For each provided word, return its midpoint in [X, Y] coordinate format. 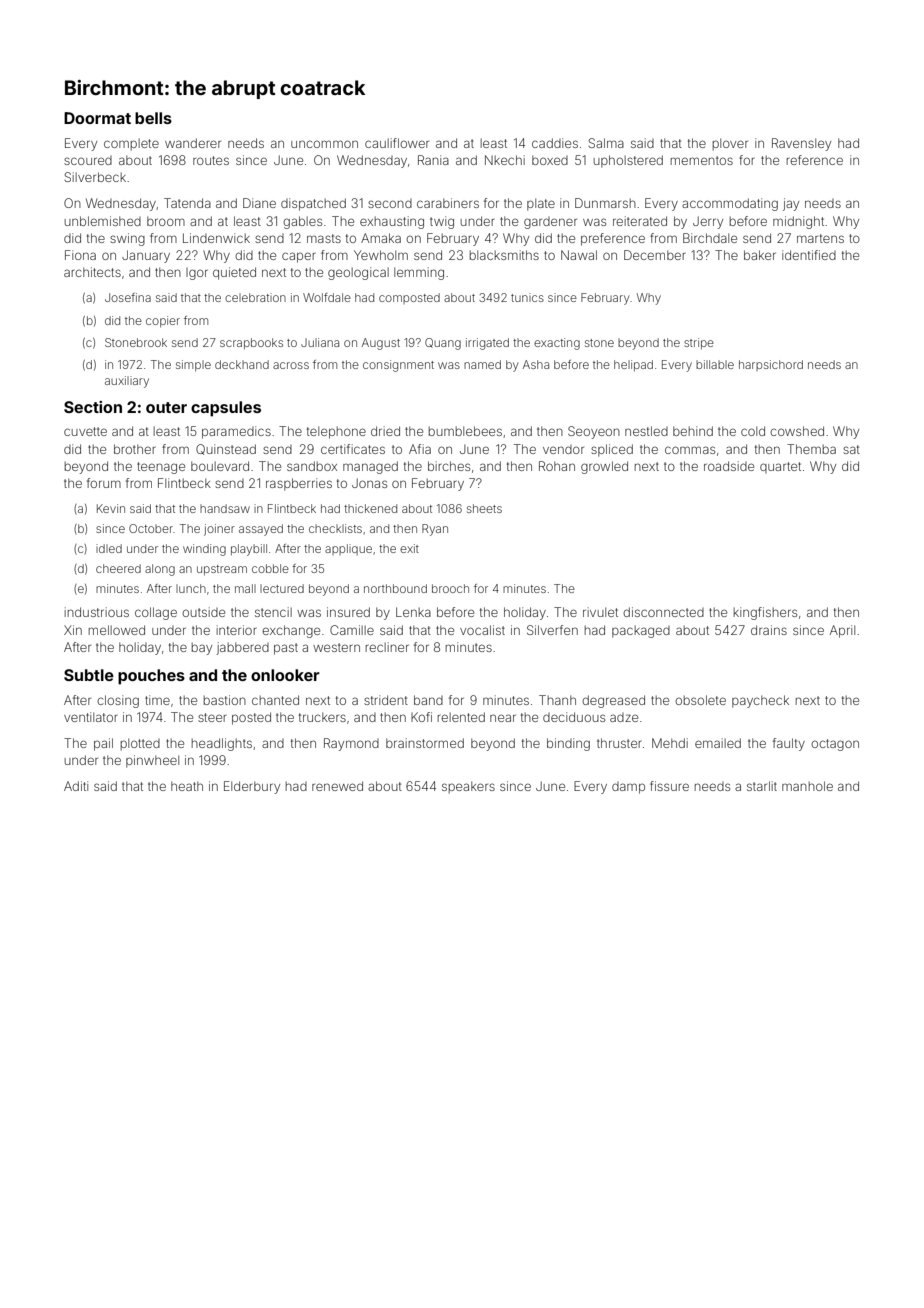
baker [760, 255]
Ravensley [801, 144]
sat [851, 449]
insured [348, 612]
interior [237, 630]
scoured [88, 160]
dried [385, 431]
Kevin [111, 508]
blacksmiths [504, 255]
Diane [259, 203]
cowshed [797, 431]
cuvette [85, 431]
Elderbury [252, 787]
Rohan [557, 466]
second [390, 203]
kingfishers [765, 613]
